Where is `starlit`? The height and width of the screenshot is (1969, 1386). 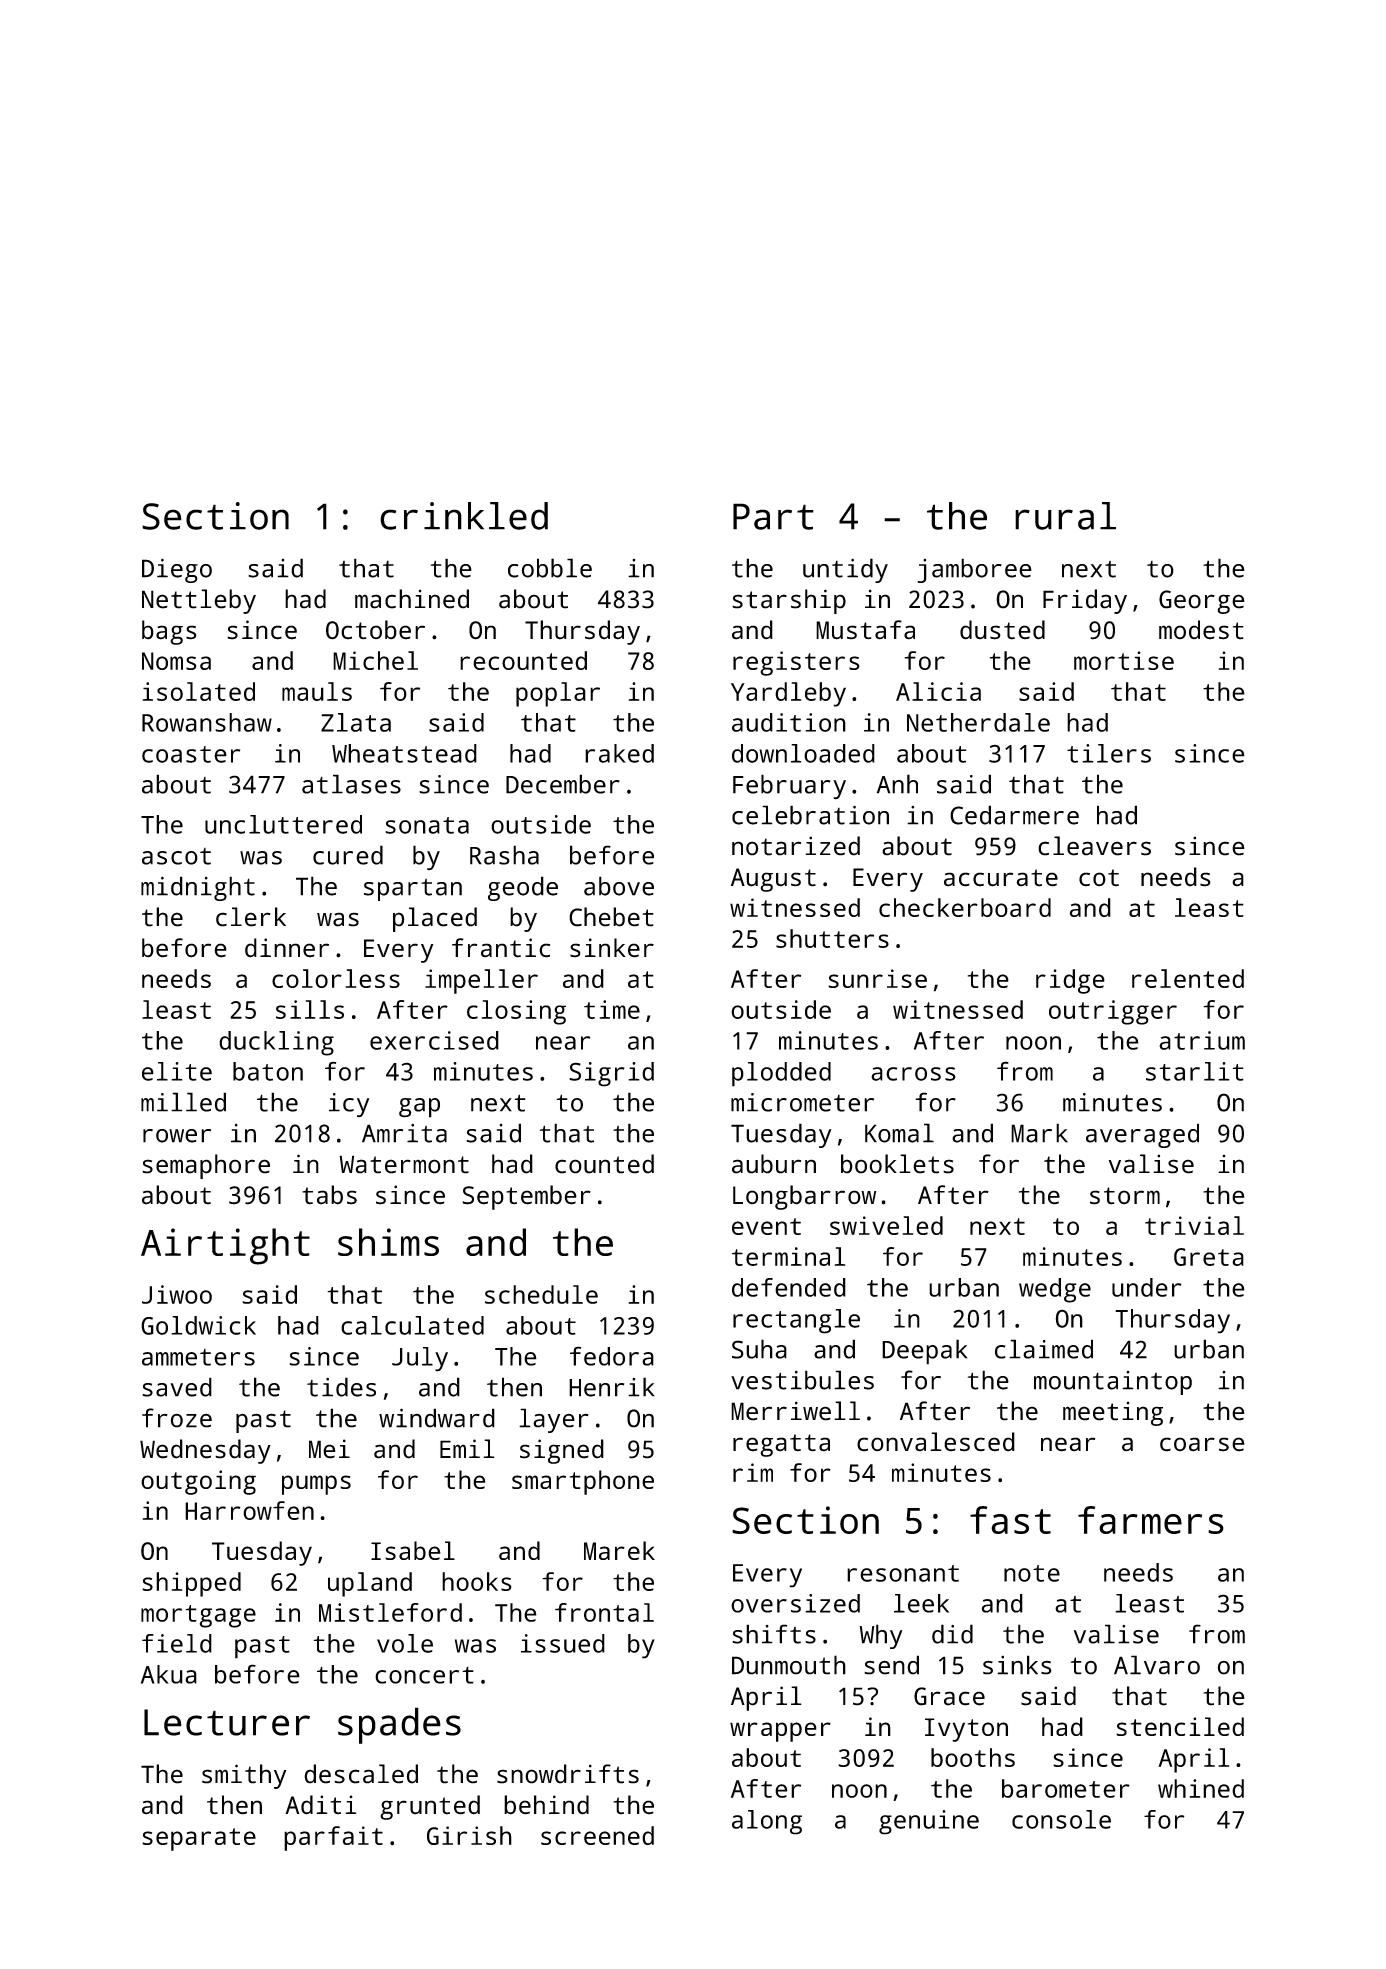 starlit is located at coordinates (1195, 1071).
